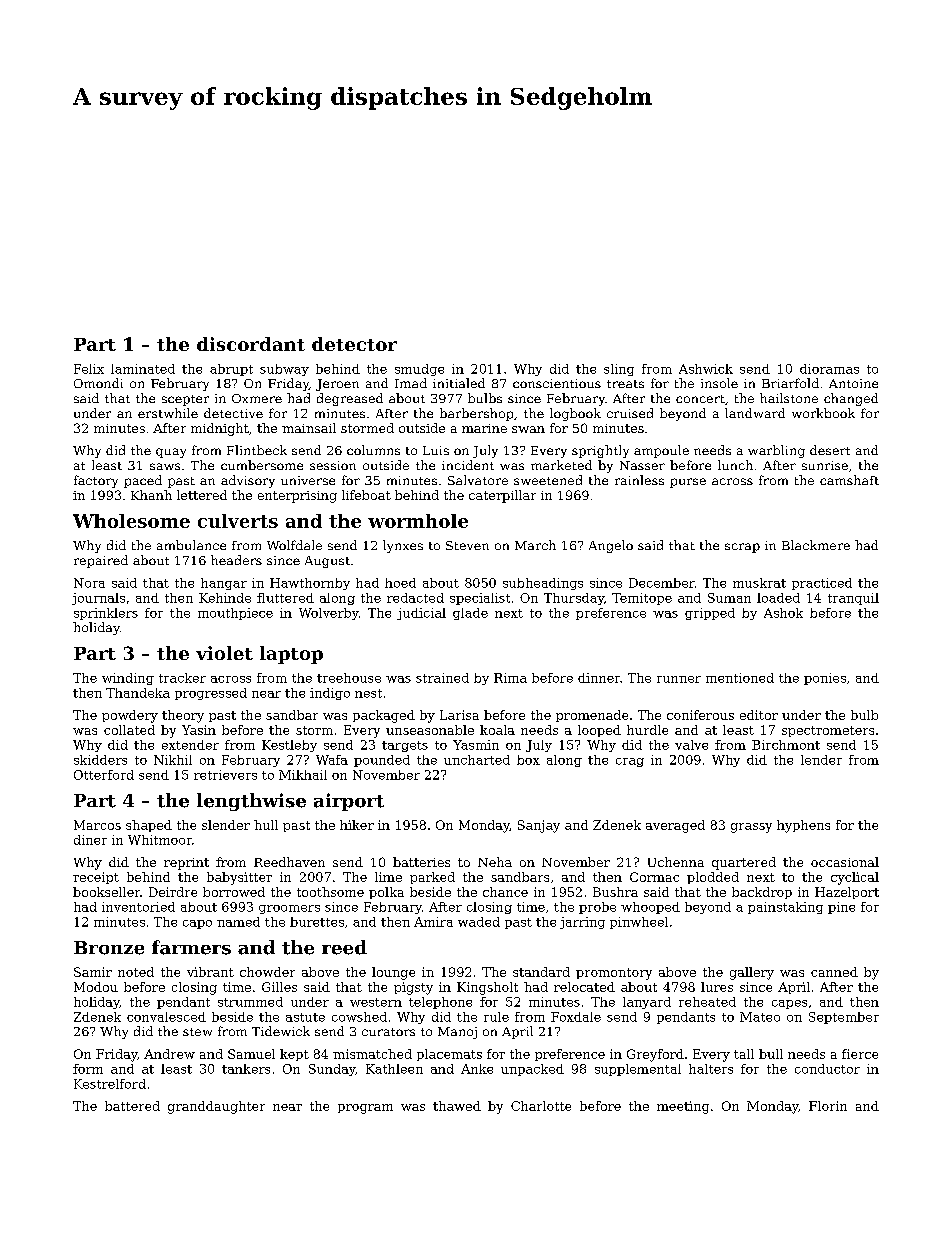 The height and width of the screenshot is (1233, 952). I want to click on promenade, so click(592, 716).
